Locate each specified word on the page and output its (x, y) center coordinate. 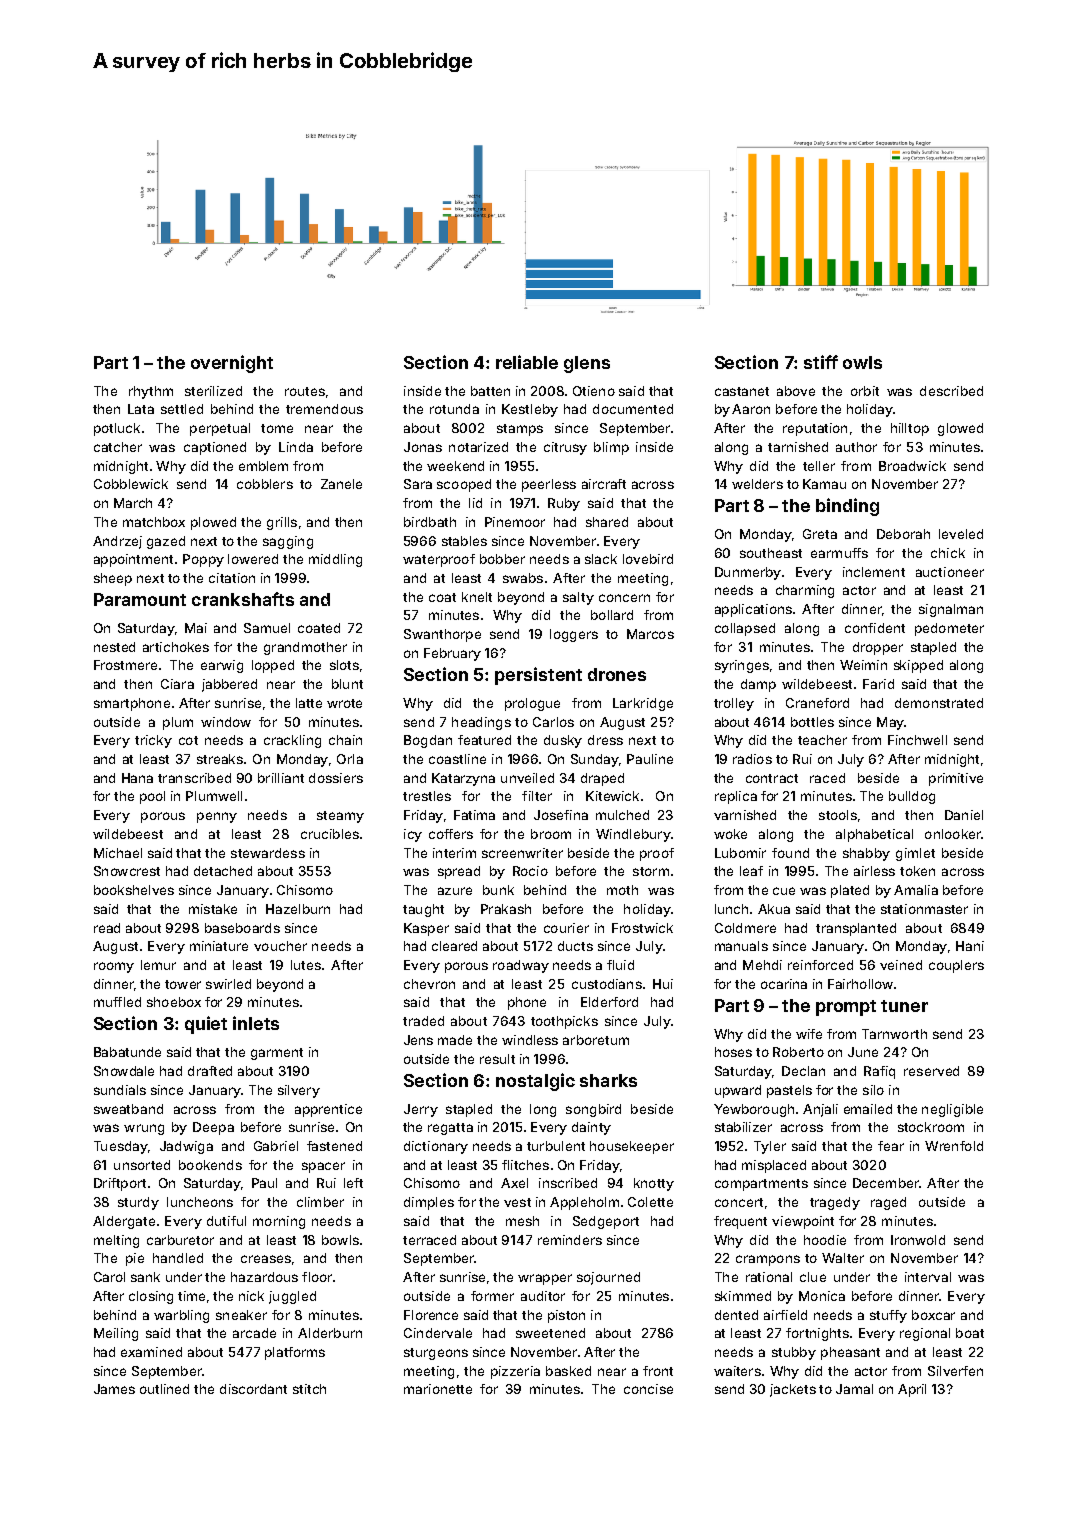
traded (423, 1021)
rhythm (151, 392)
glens (587, 364)
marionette (438, 1389)
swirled (228, 984)
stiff (821, 362)
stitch (309, 1389)
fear (891, 1146)
